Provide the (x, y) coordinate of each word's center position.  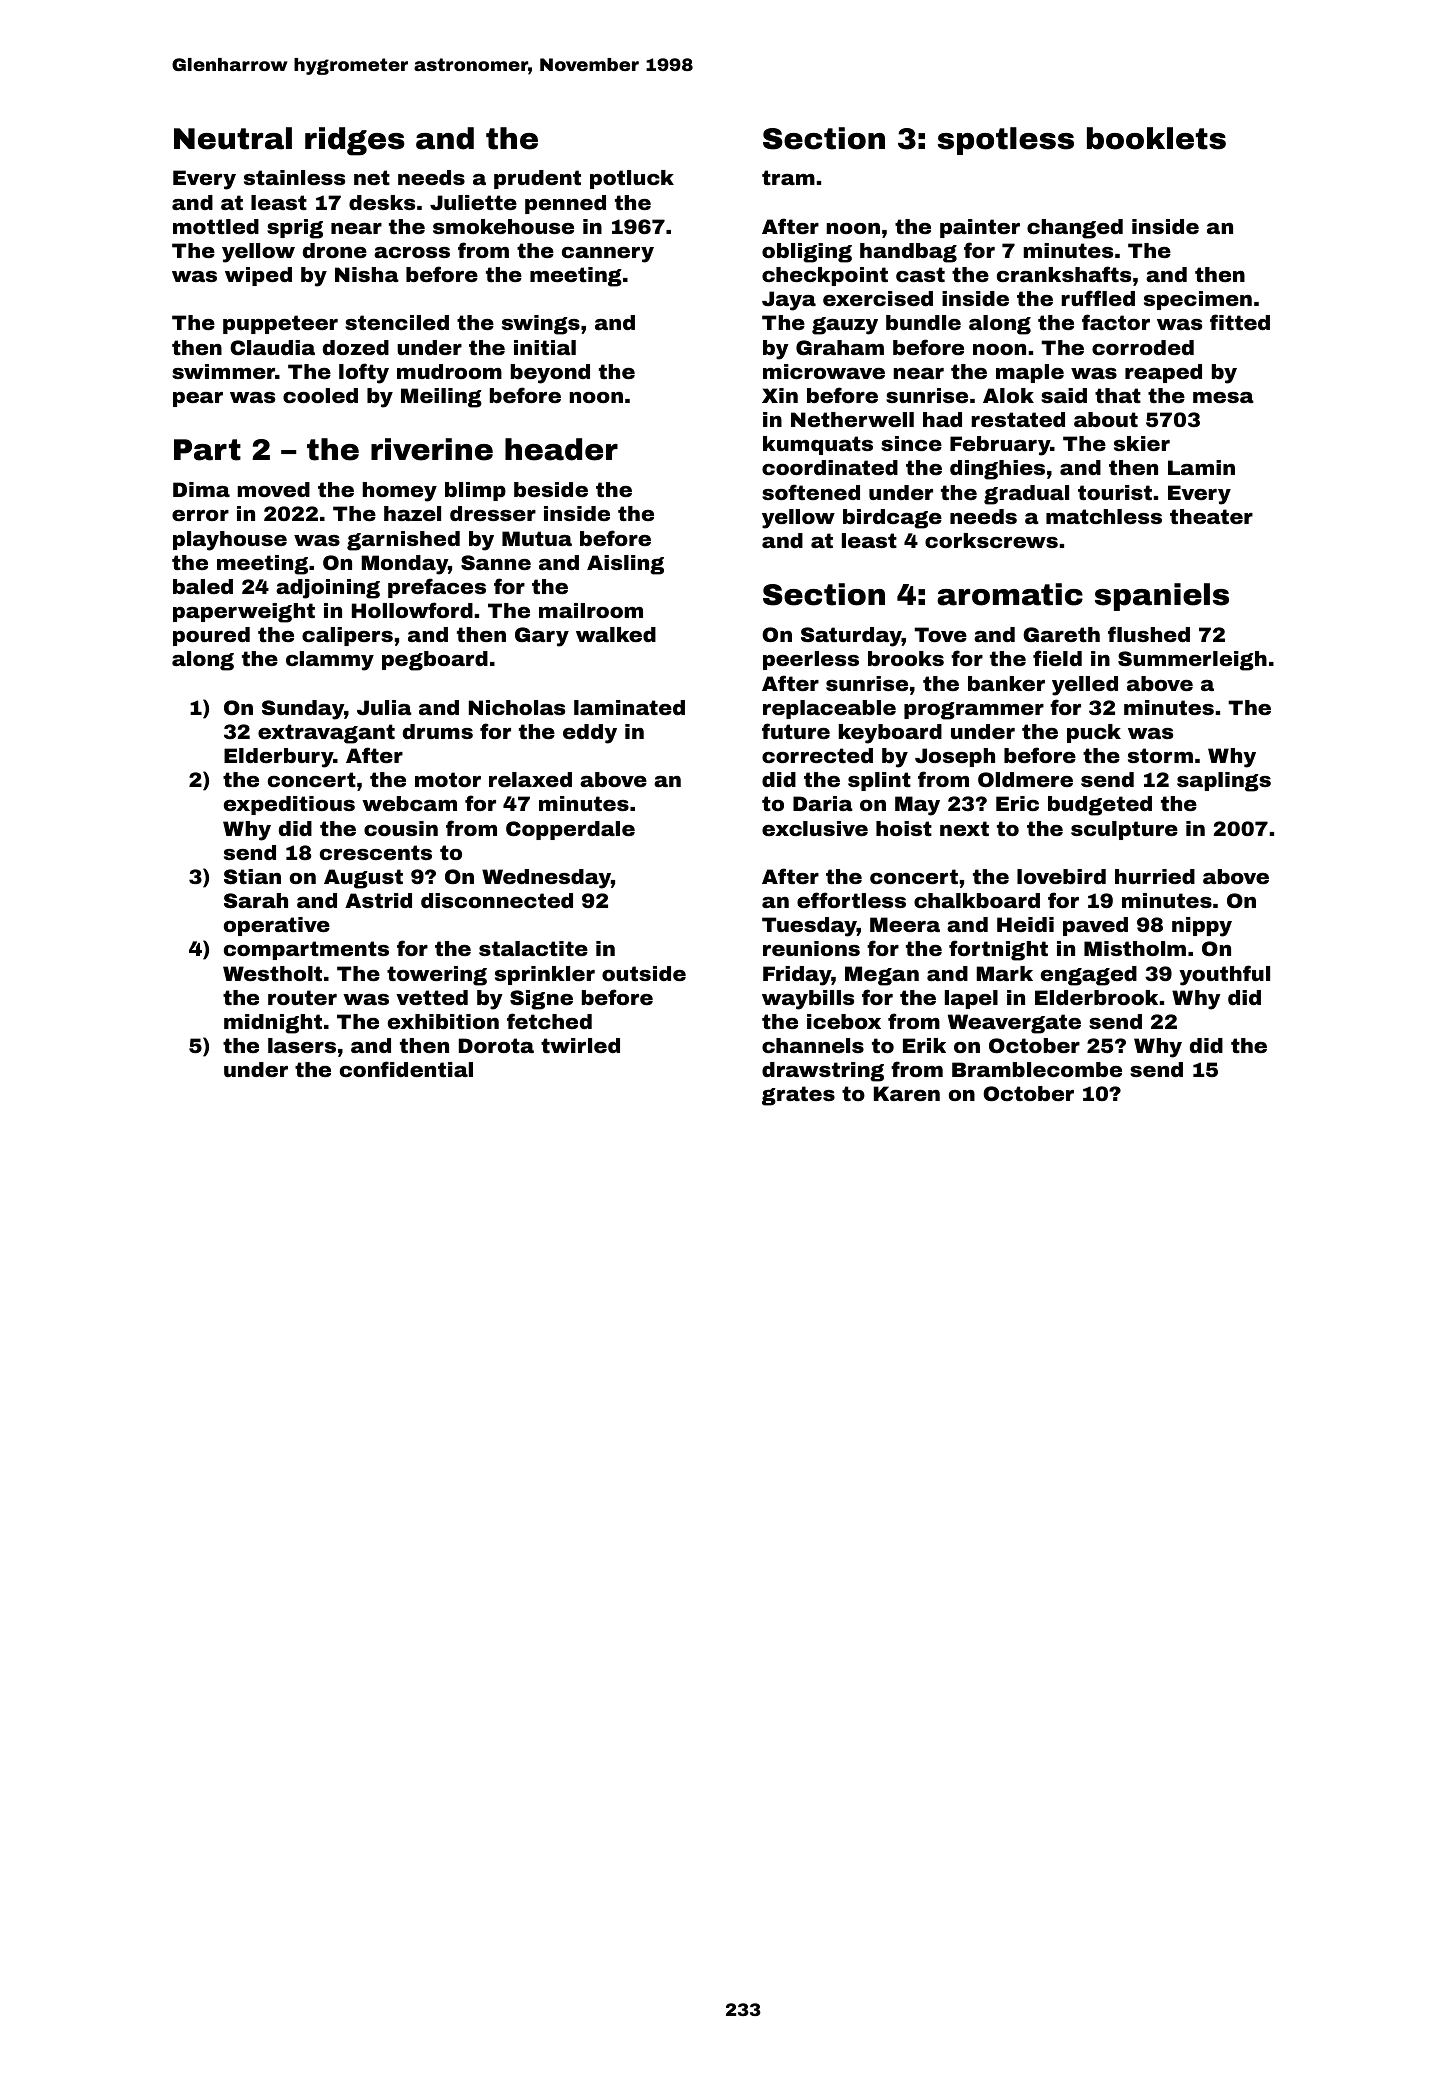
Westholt (272, 973)
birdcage (892, 519)
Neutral (233, 138)
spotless (1006, 141)
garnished (403, 541)
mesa (1223, 397)
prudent (537, 179)
